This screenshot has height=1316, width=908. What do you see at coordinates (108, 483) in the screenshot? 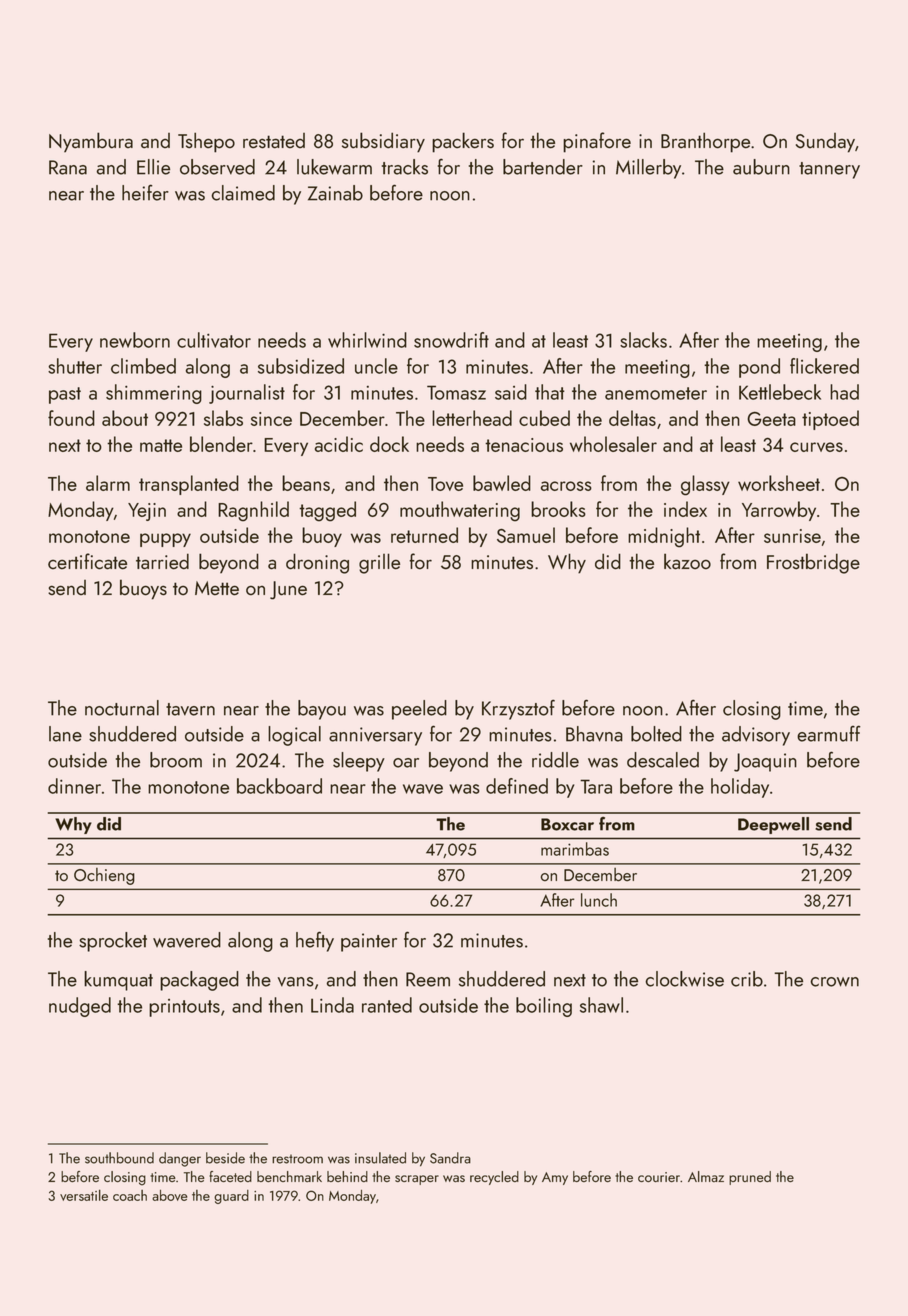
I see `alarm` at bounding box center [108, 483].
